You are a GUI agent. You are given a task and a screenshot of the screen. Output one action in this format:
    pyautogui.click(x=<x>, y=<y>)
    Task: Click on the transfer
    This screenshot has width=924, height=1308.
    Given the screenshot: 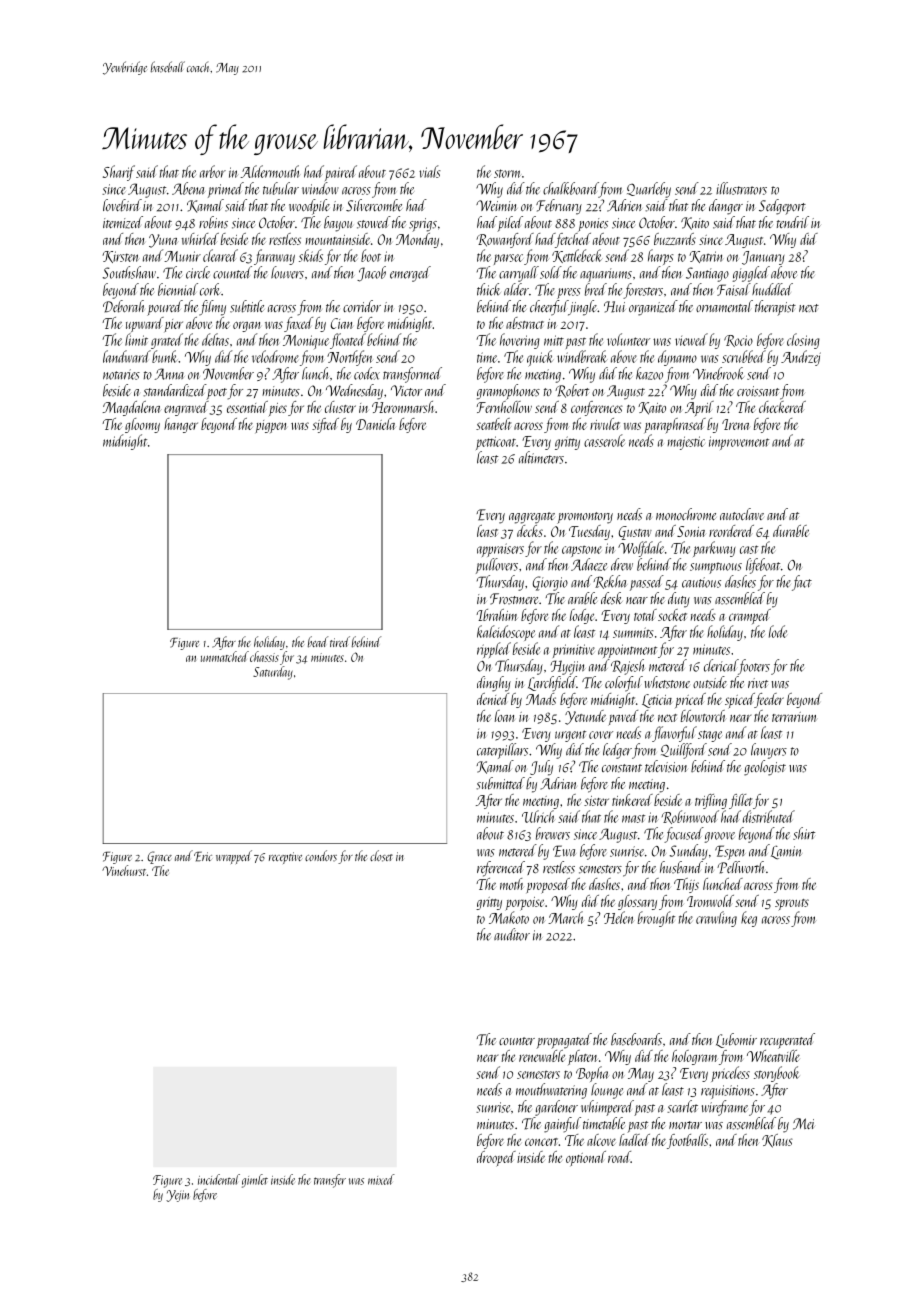 What is the action you would take?
    pyautogui.click(x=330, y=1181)
